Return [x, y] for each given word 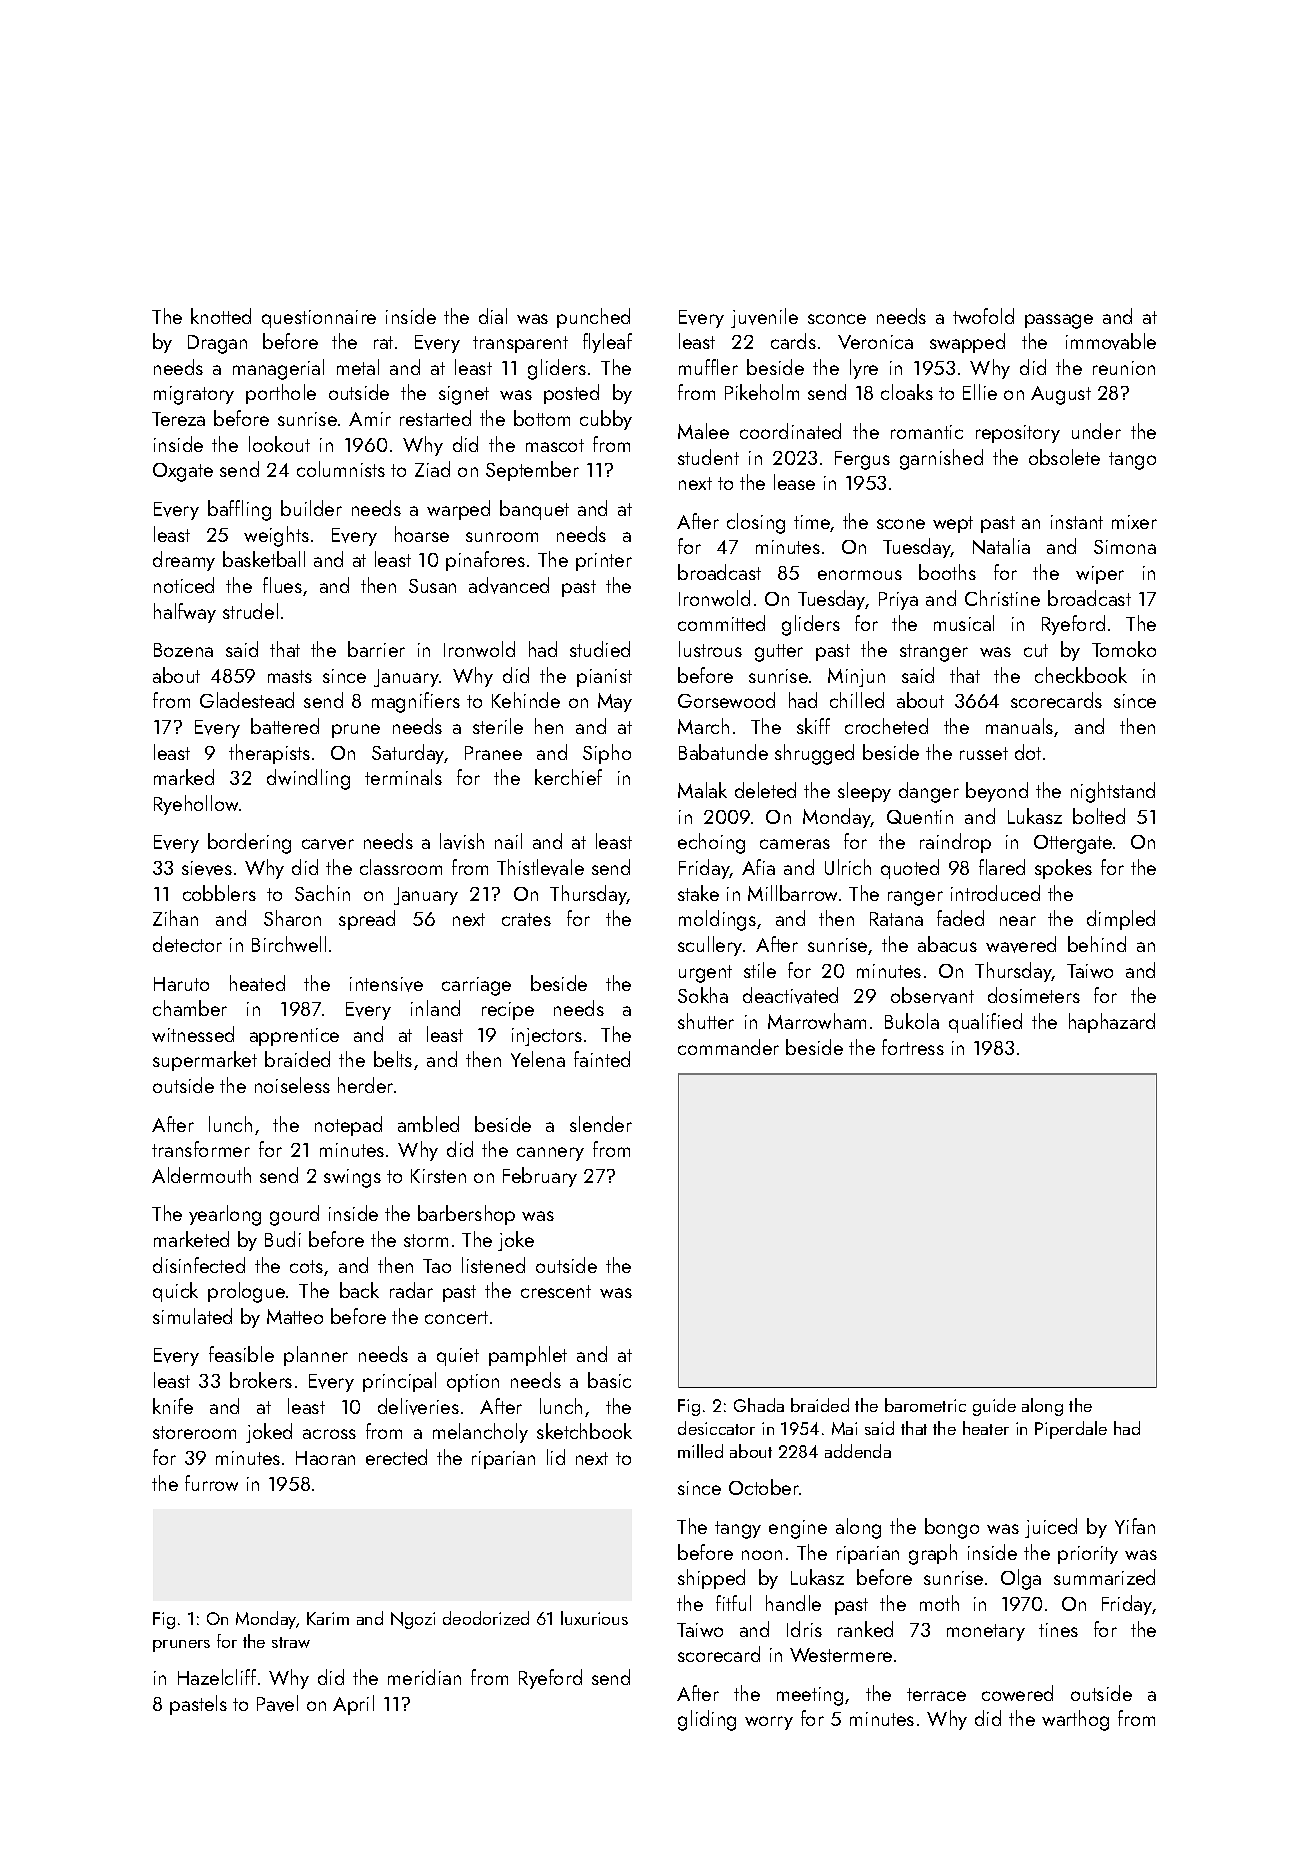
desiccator [716, 1428]
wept [953, 524]
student [708, 457]
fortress [913, 1047]
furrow [211, 1483]
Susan [432, 586]
